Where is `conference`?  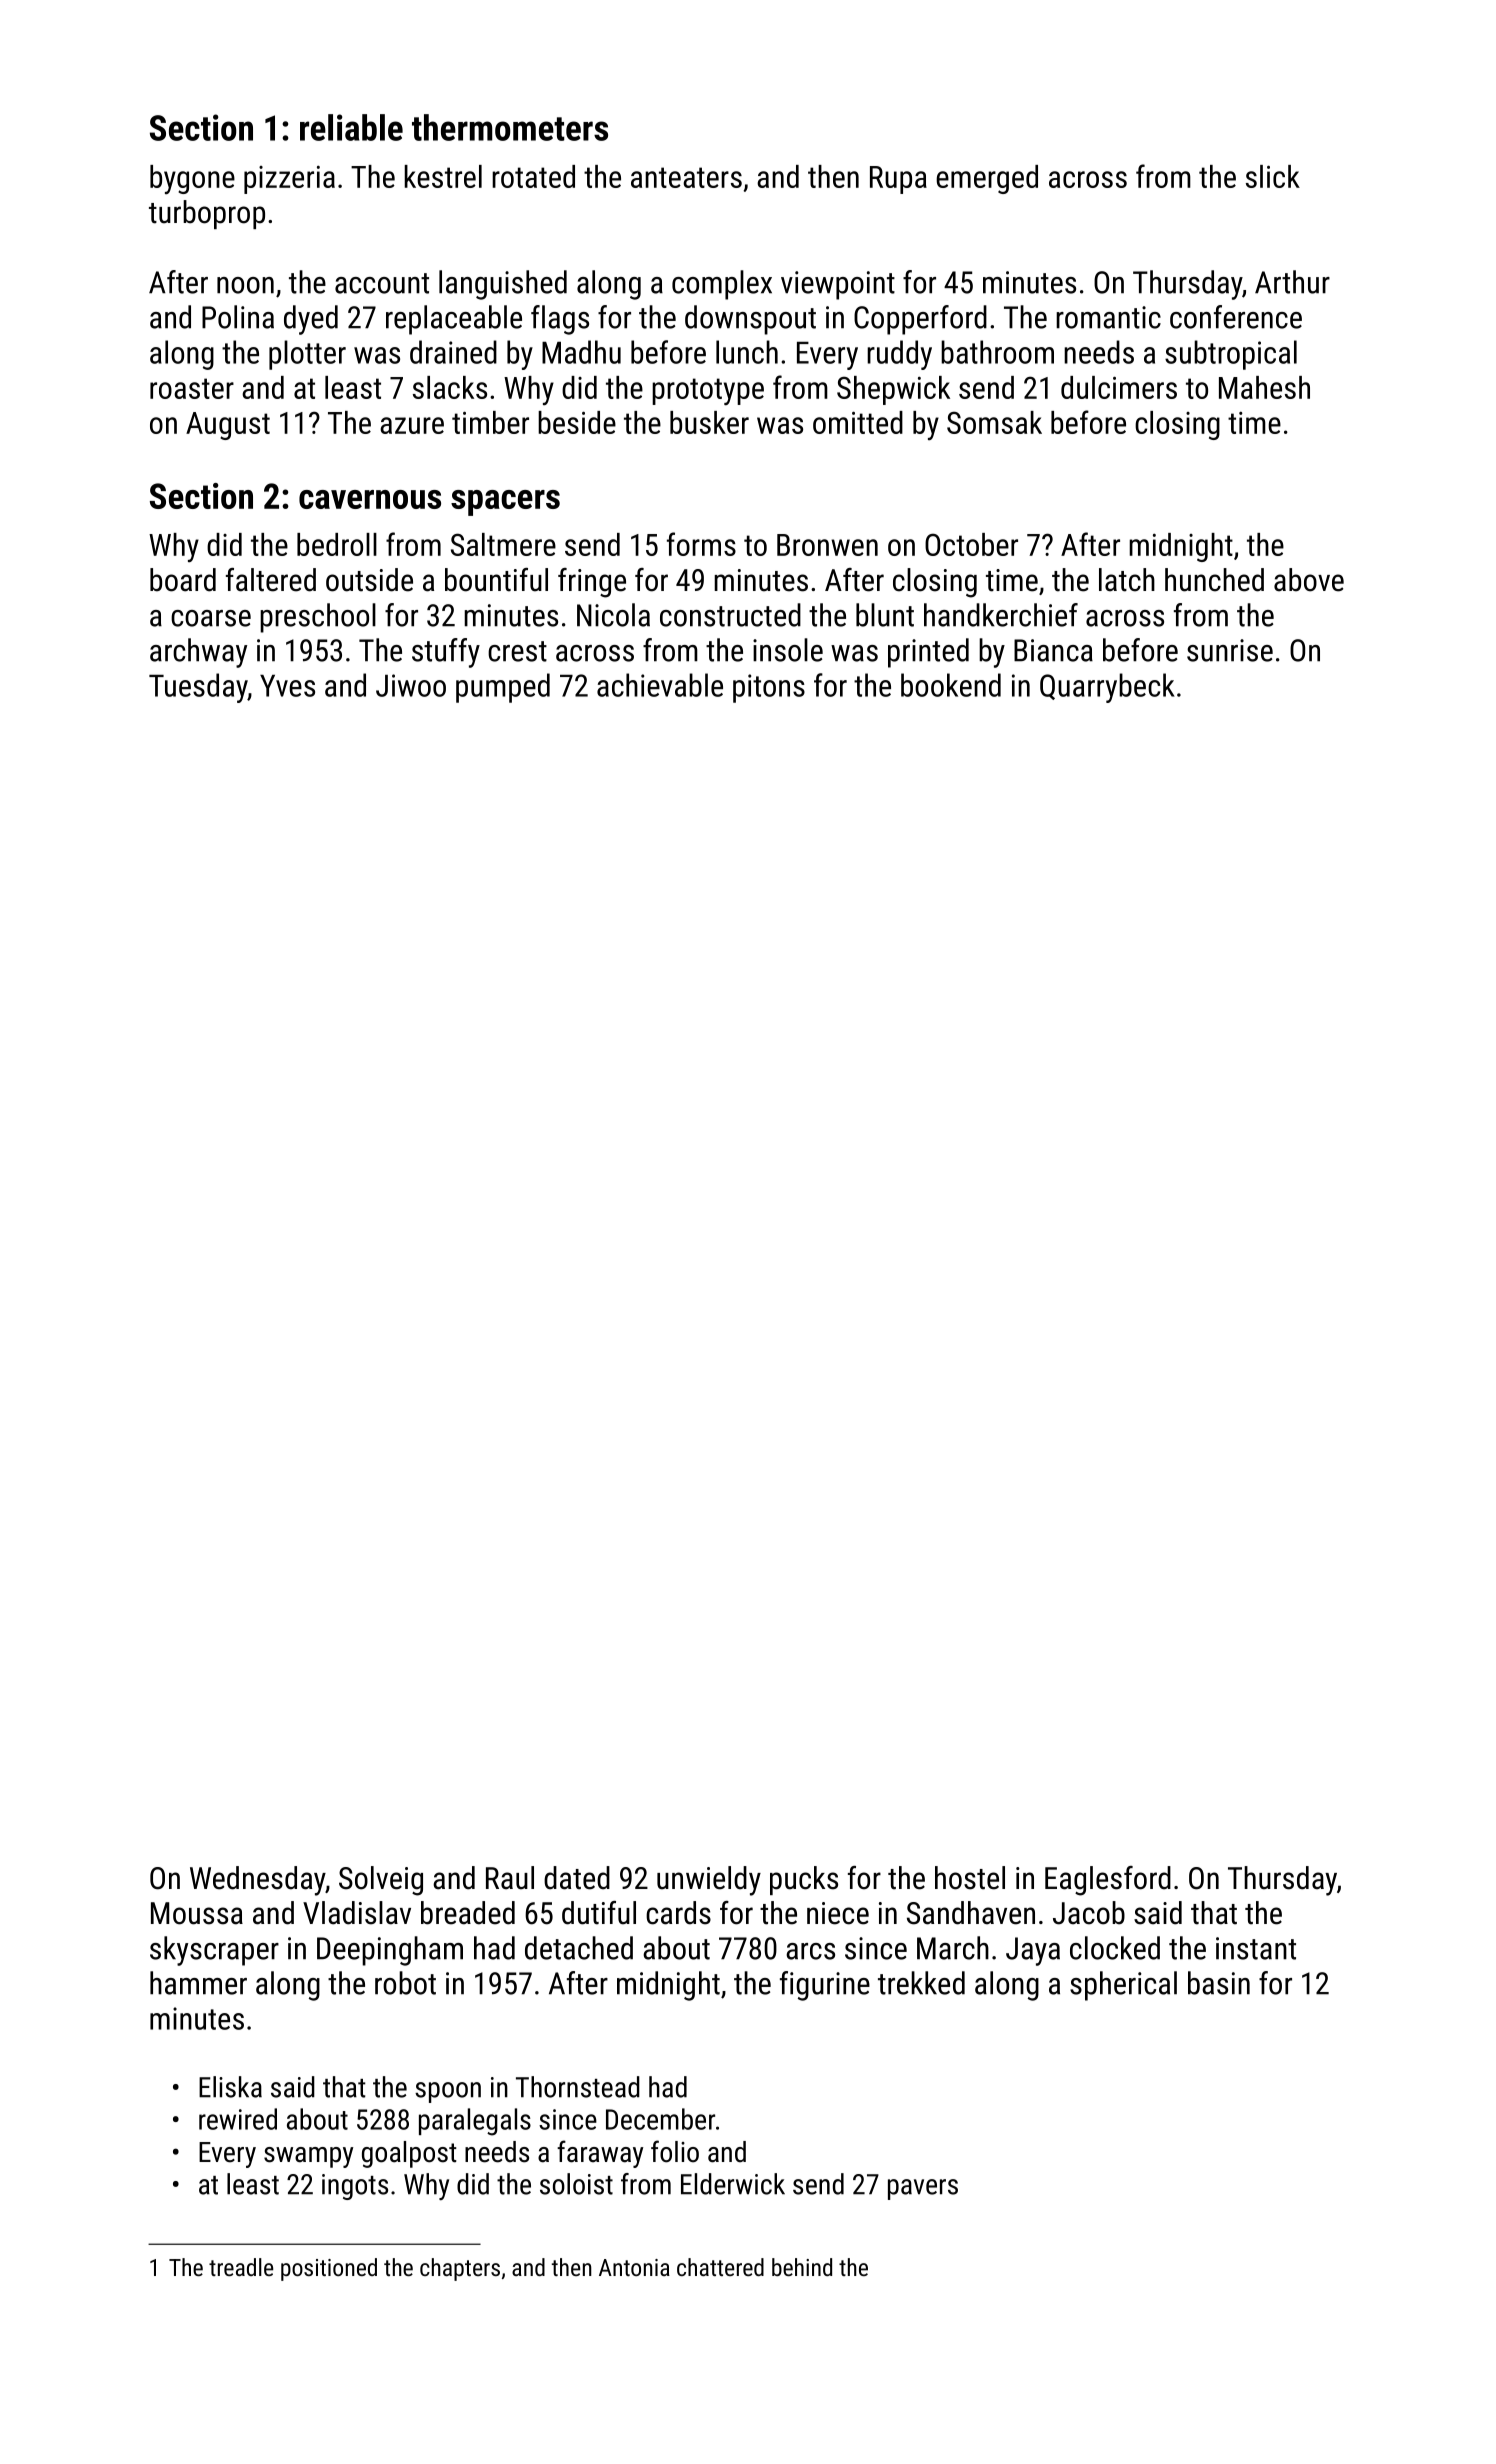
conference is located at coordinates (1236, 317).
